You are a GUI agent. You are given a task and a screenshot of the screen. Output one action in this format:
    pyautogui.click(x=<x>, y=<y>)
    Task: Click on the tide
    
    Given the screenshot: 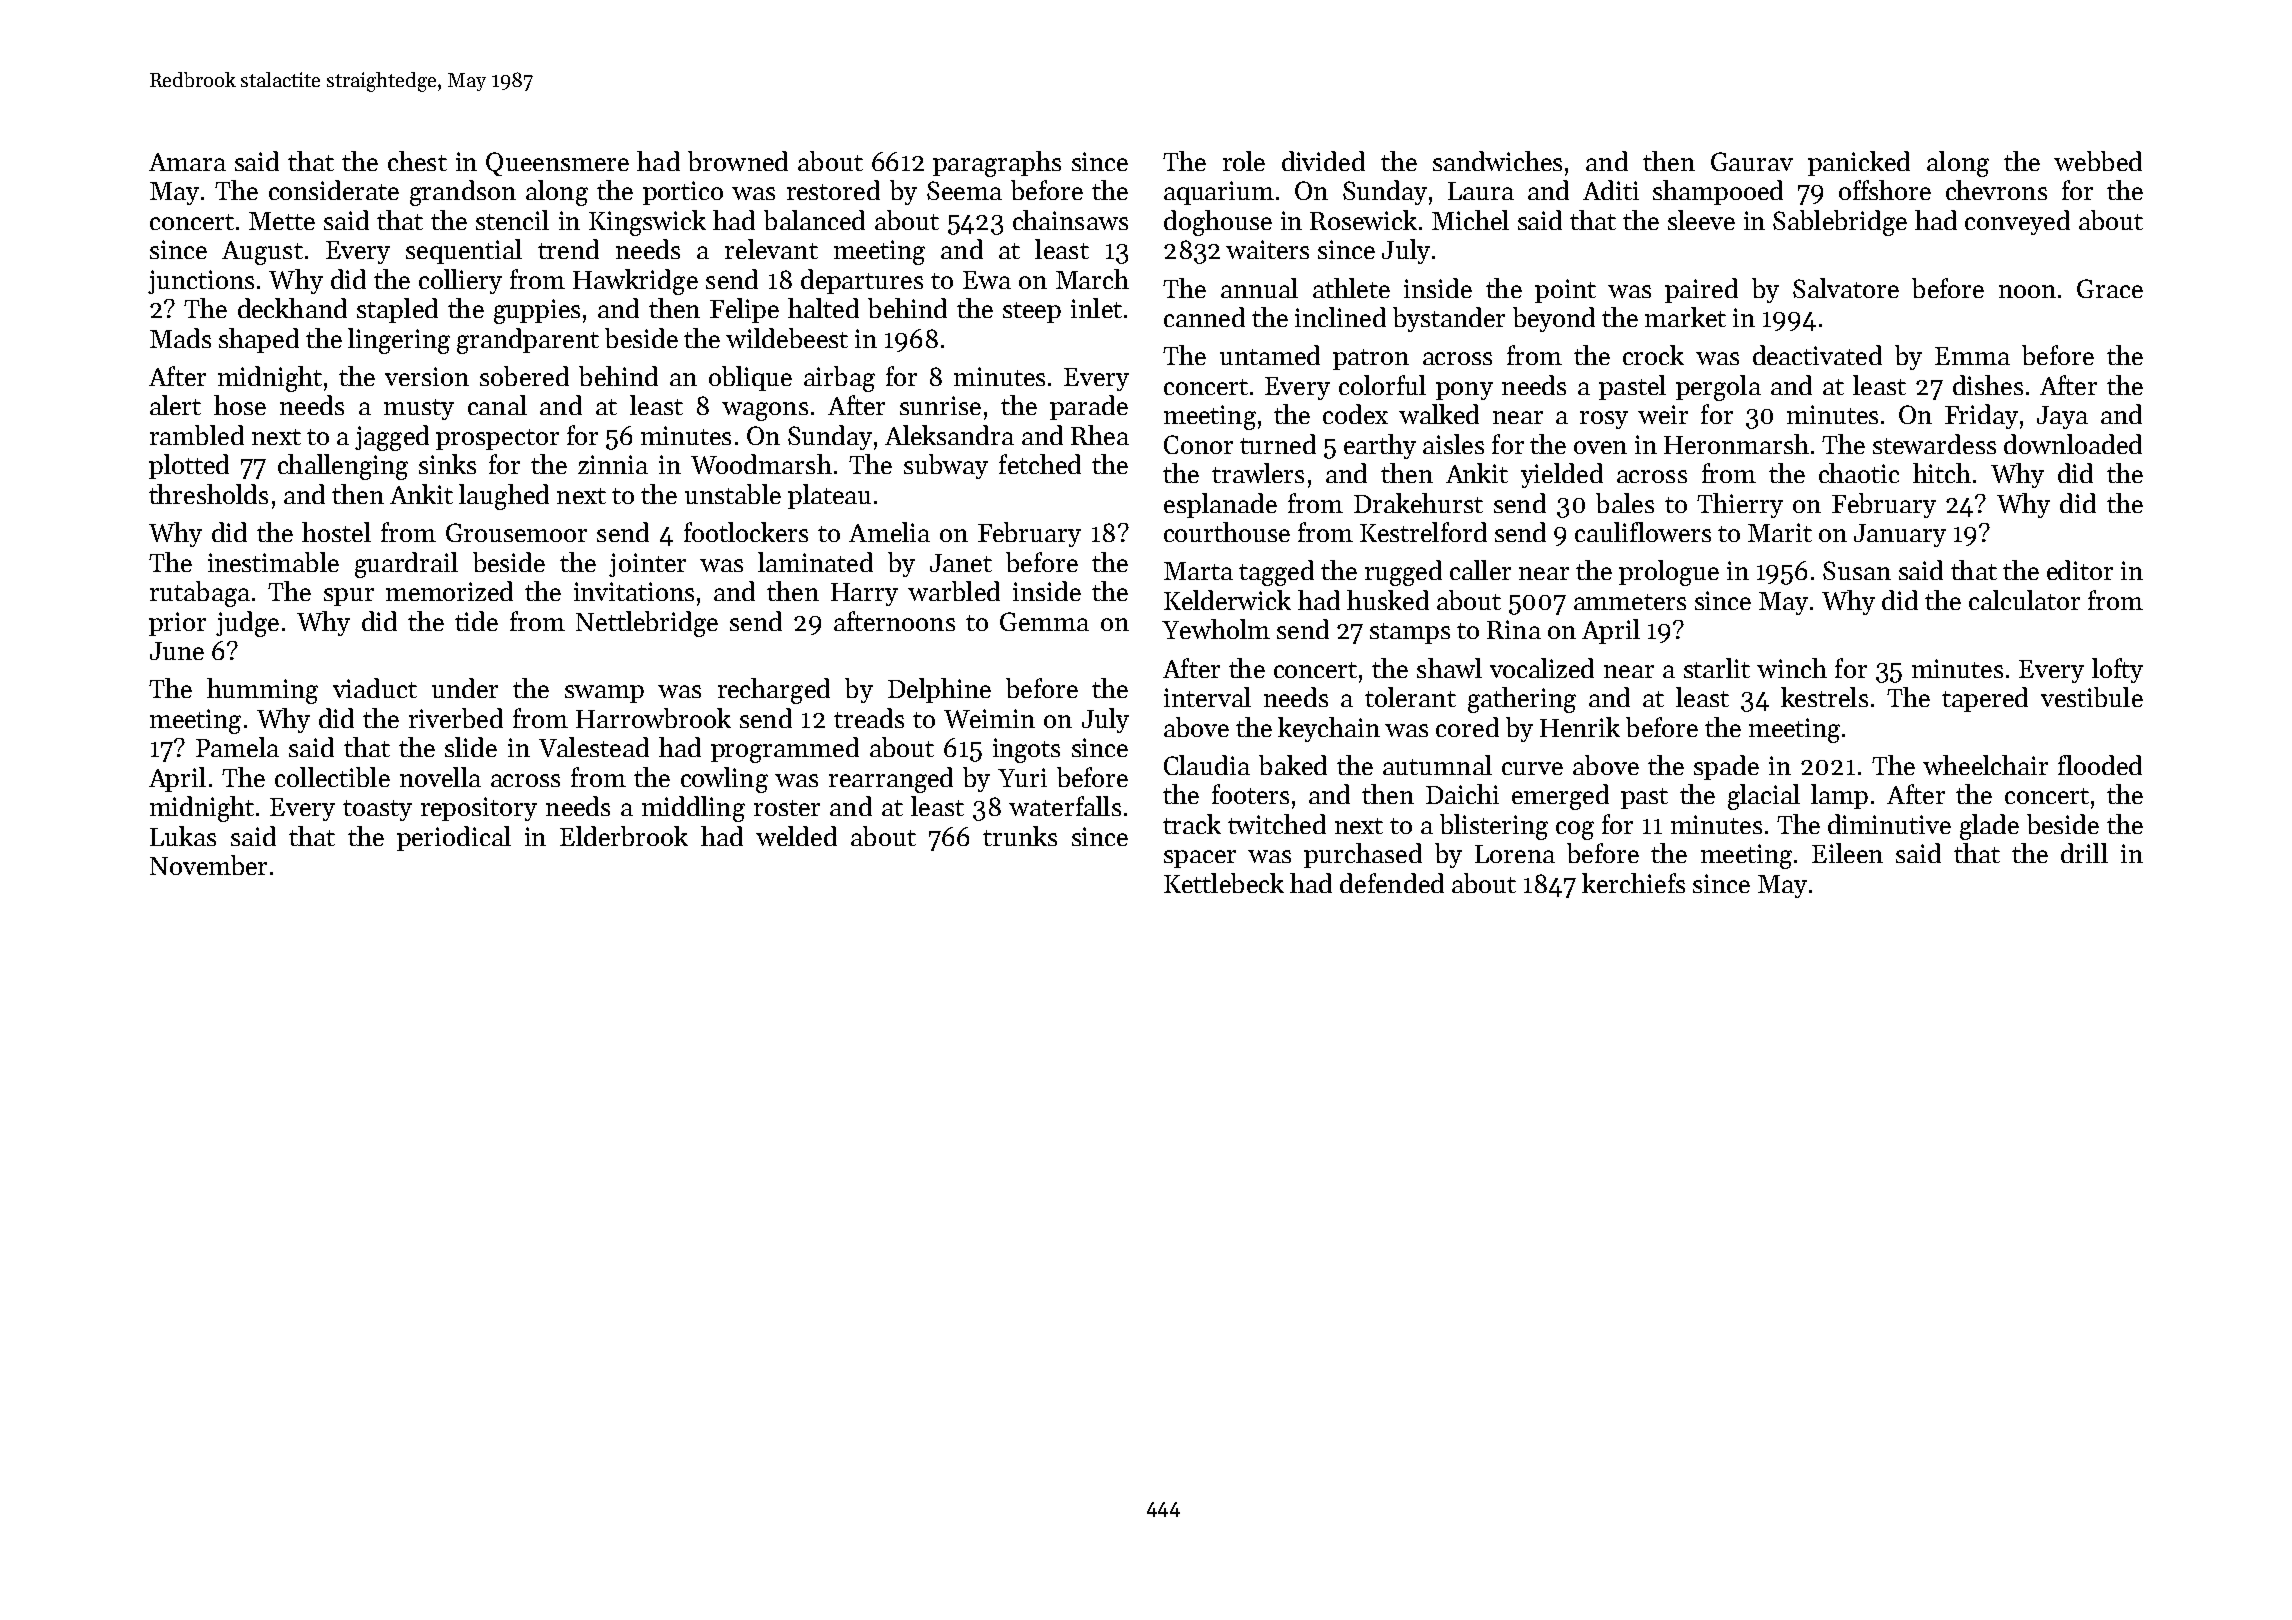 What is the action you would take?
    pyautogui.click(x=476, y=621)
